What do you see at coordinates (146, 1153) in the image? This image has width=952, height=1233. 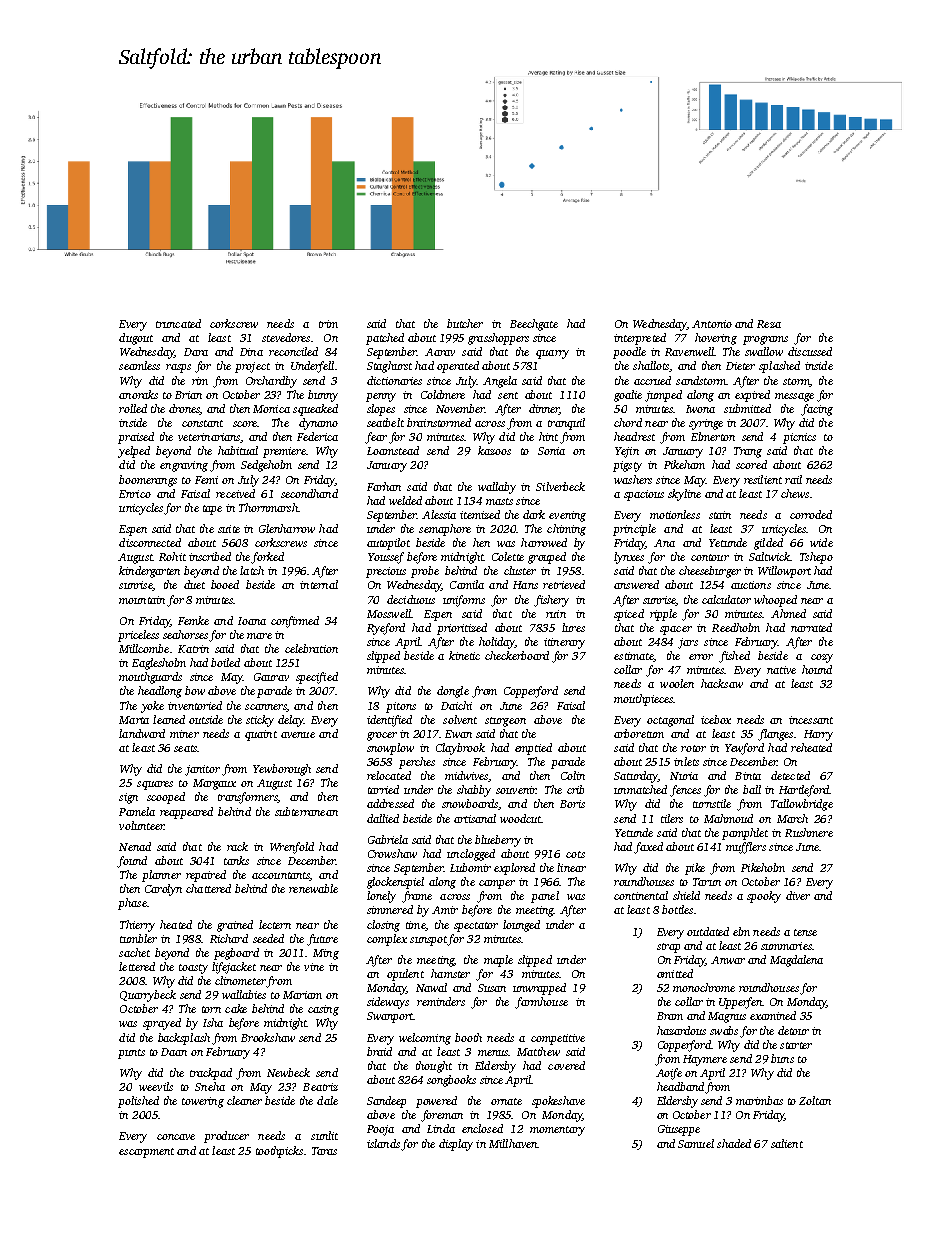 I see `escarpment` at bounding box center [146, 1153].
